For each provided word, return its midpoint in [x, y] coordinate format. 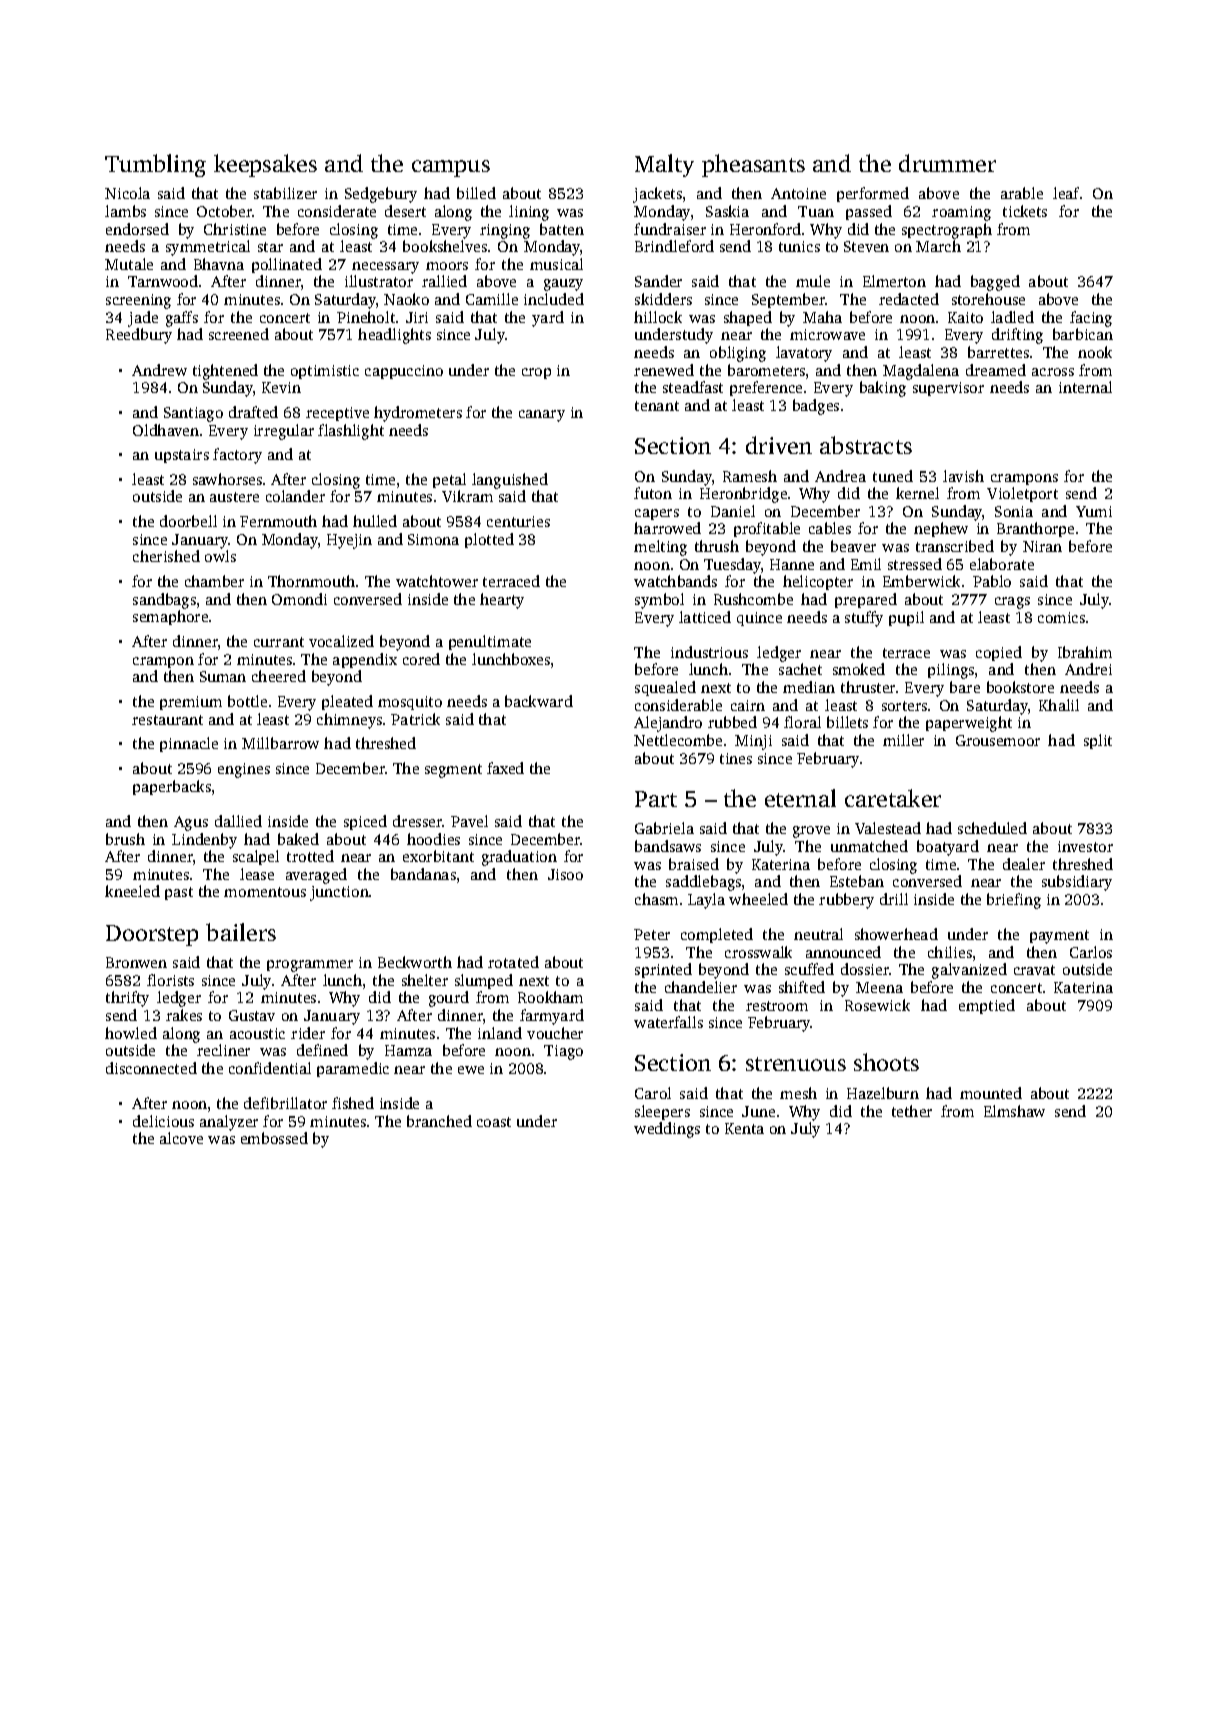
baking [883, 389]
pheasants [753, 165]
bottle [247, 701]
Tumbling [155, 165]
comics [1061, 617]
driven [779, 445]
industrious [709, 652]
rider [308, 1033]
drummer [947, 163]
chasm [656, 899]
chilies [950, 952]
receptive [337, 414]
